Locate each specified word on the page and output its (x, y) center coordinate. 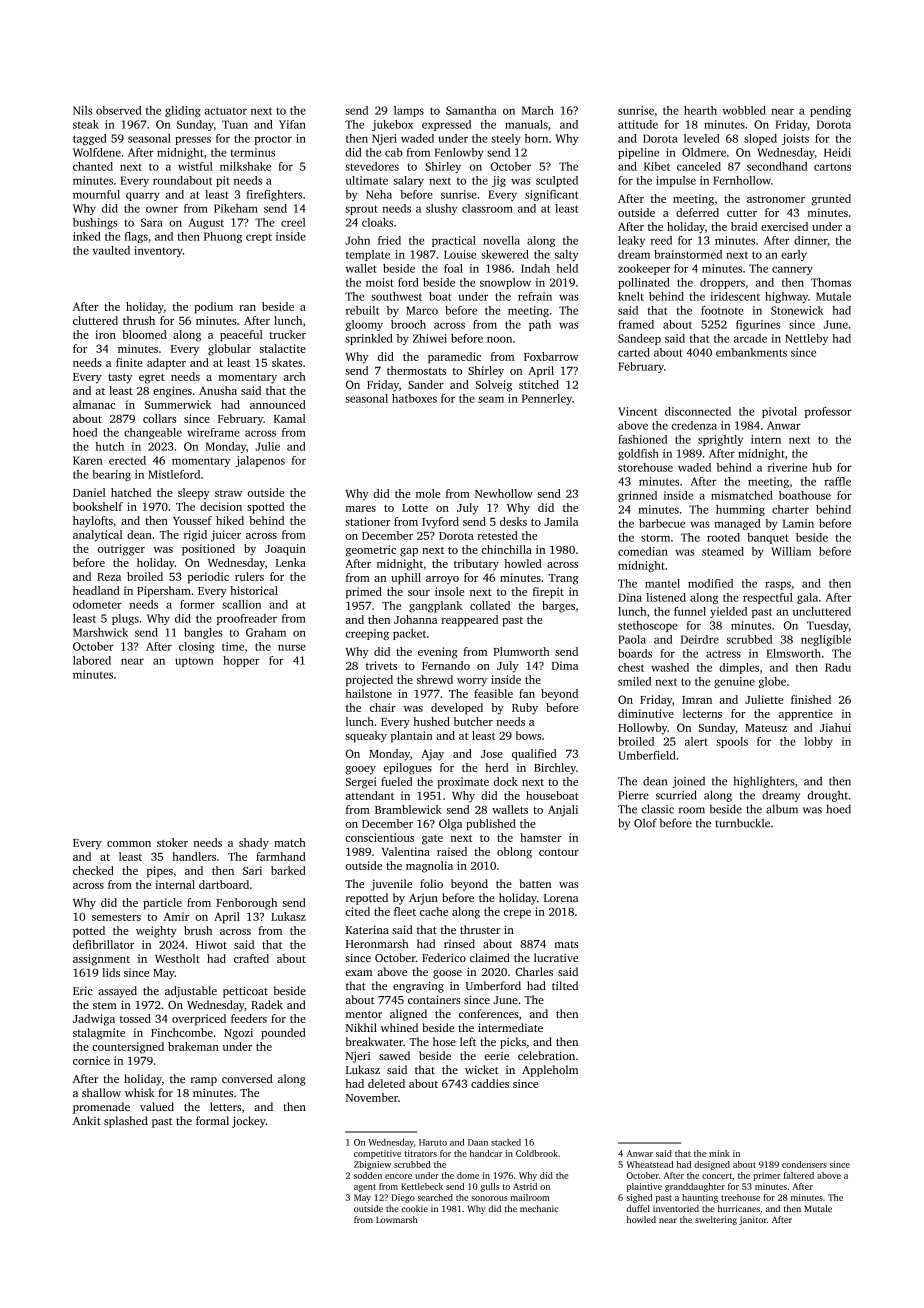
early (794, 255)
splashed (126, 1122)
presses (193, 140)
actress (723, 654)
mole (428, 493)
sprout (361, 210)
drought (827, 796)
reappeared (469, 621)
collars (159, 418)
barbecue (662, 523)
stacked (506, 1142)
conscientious (380, 837)
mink (719, 1153)
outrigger (121, 550)
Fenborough (246, 904)
